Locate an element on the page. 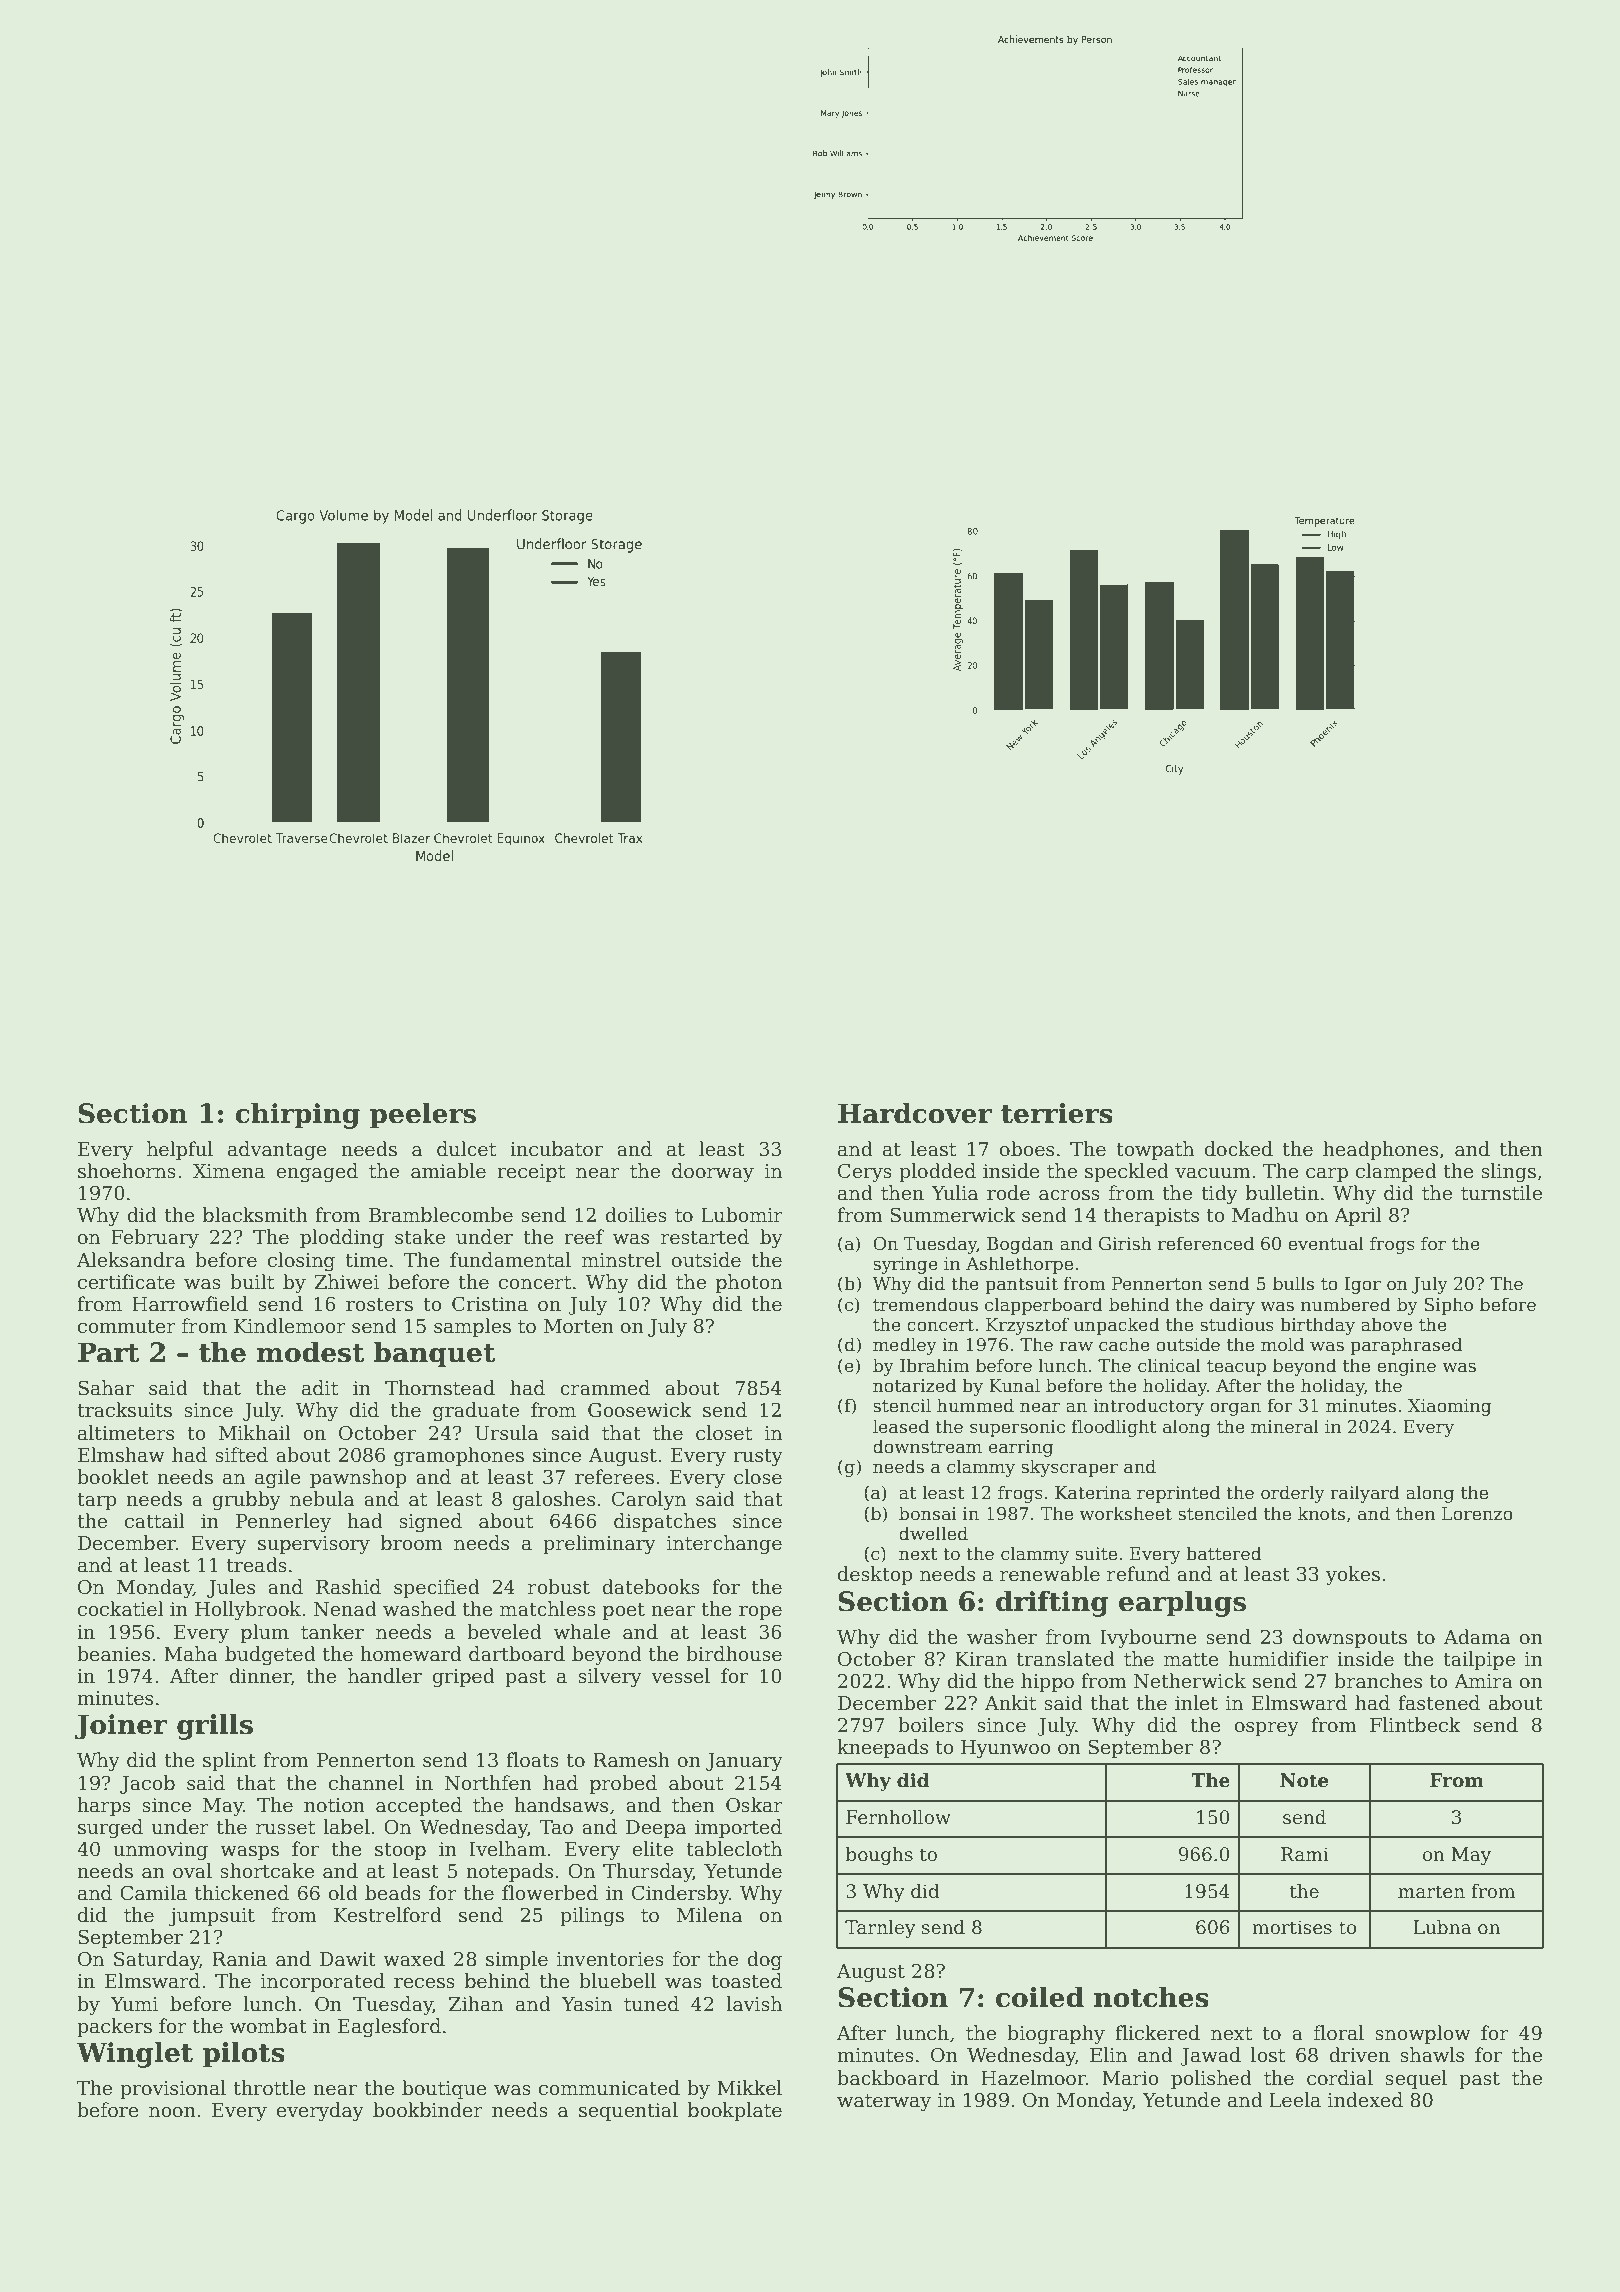 This image has width=1620, height=2292. sequential is located at coordinates (628, 2111).
